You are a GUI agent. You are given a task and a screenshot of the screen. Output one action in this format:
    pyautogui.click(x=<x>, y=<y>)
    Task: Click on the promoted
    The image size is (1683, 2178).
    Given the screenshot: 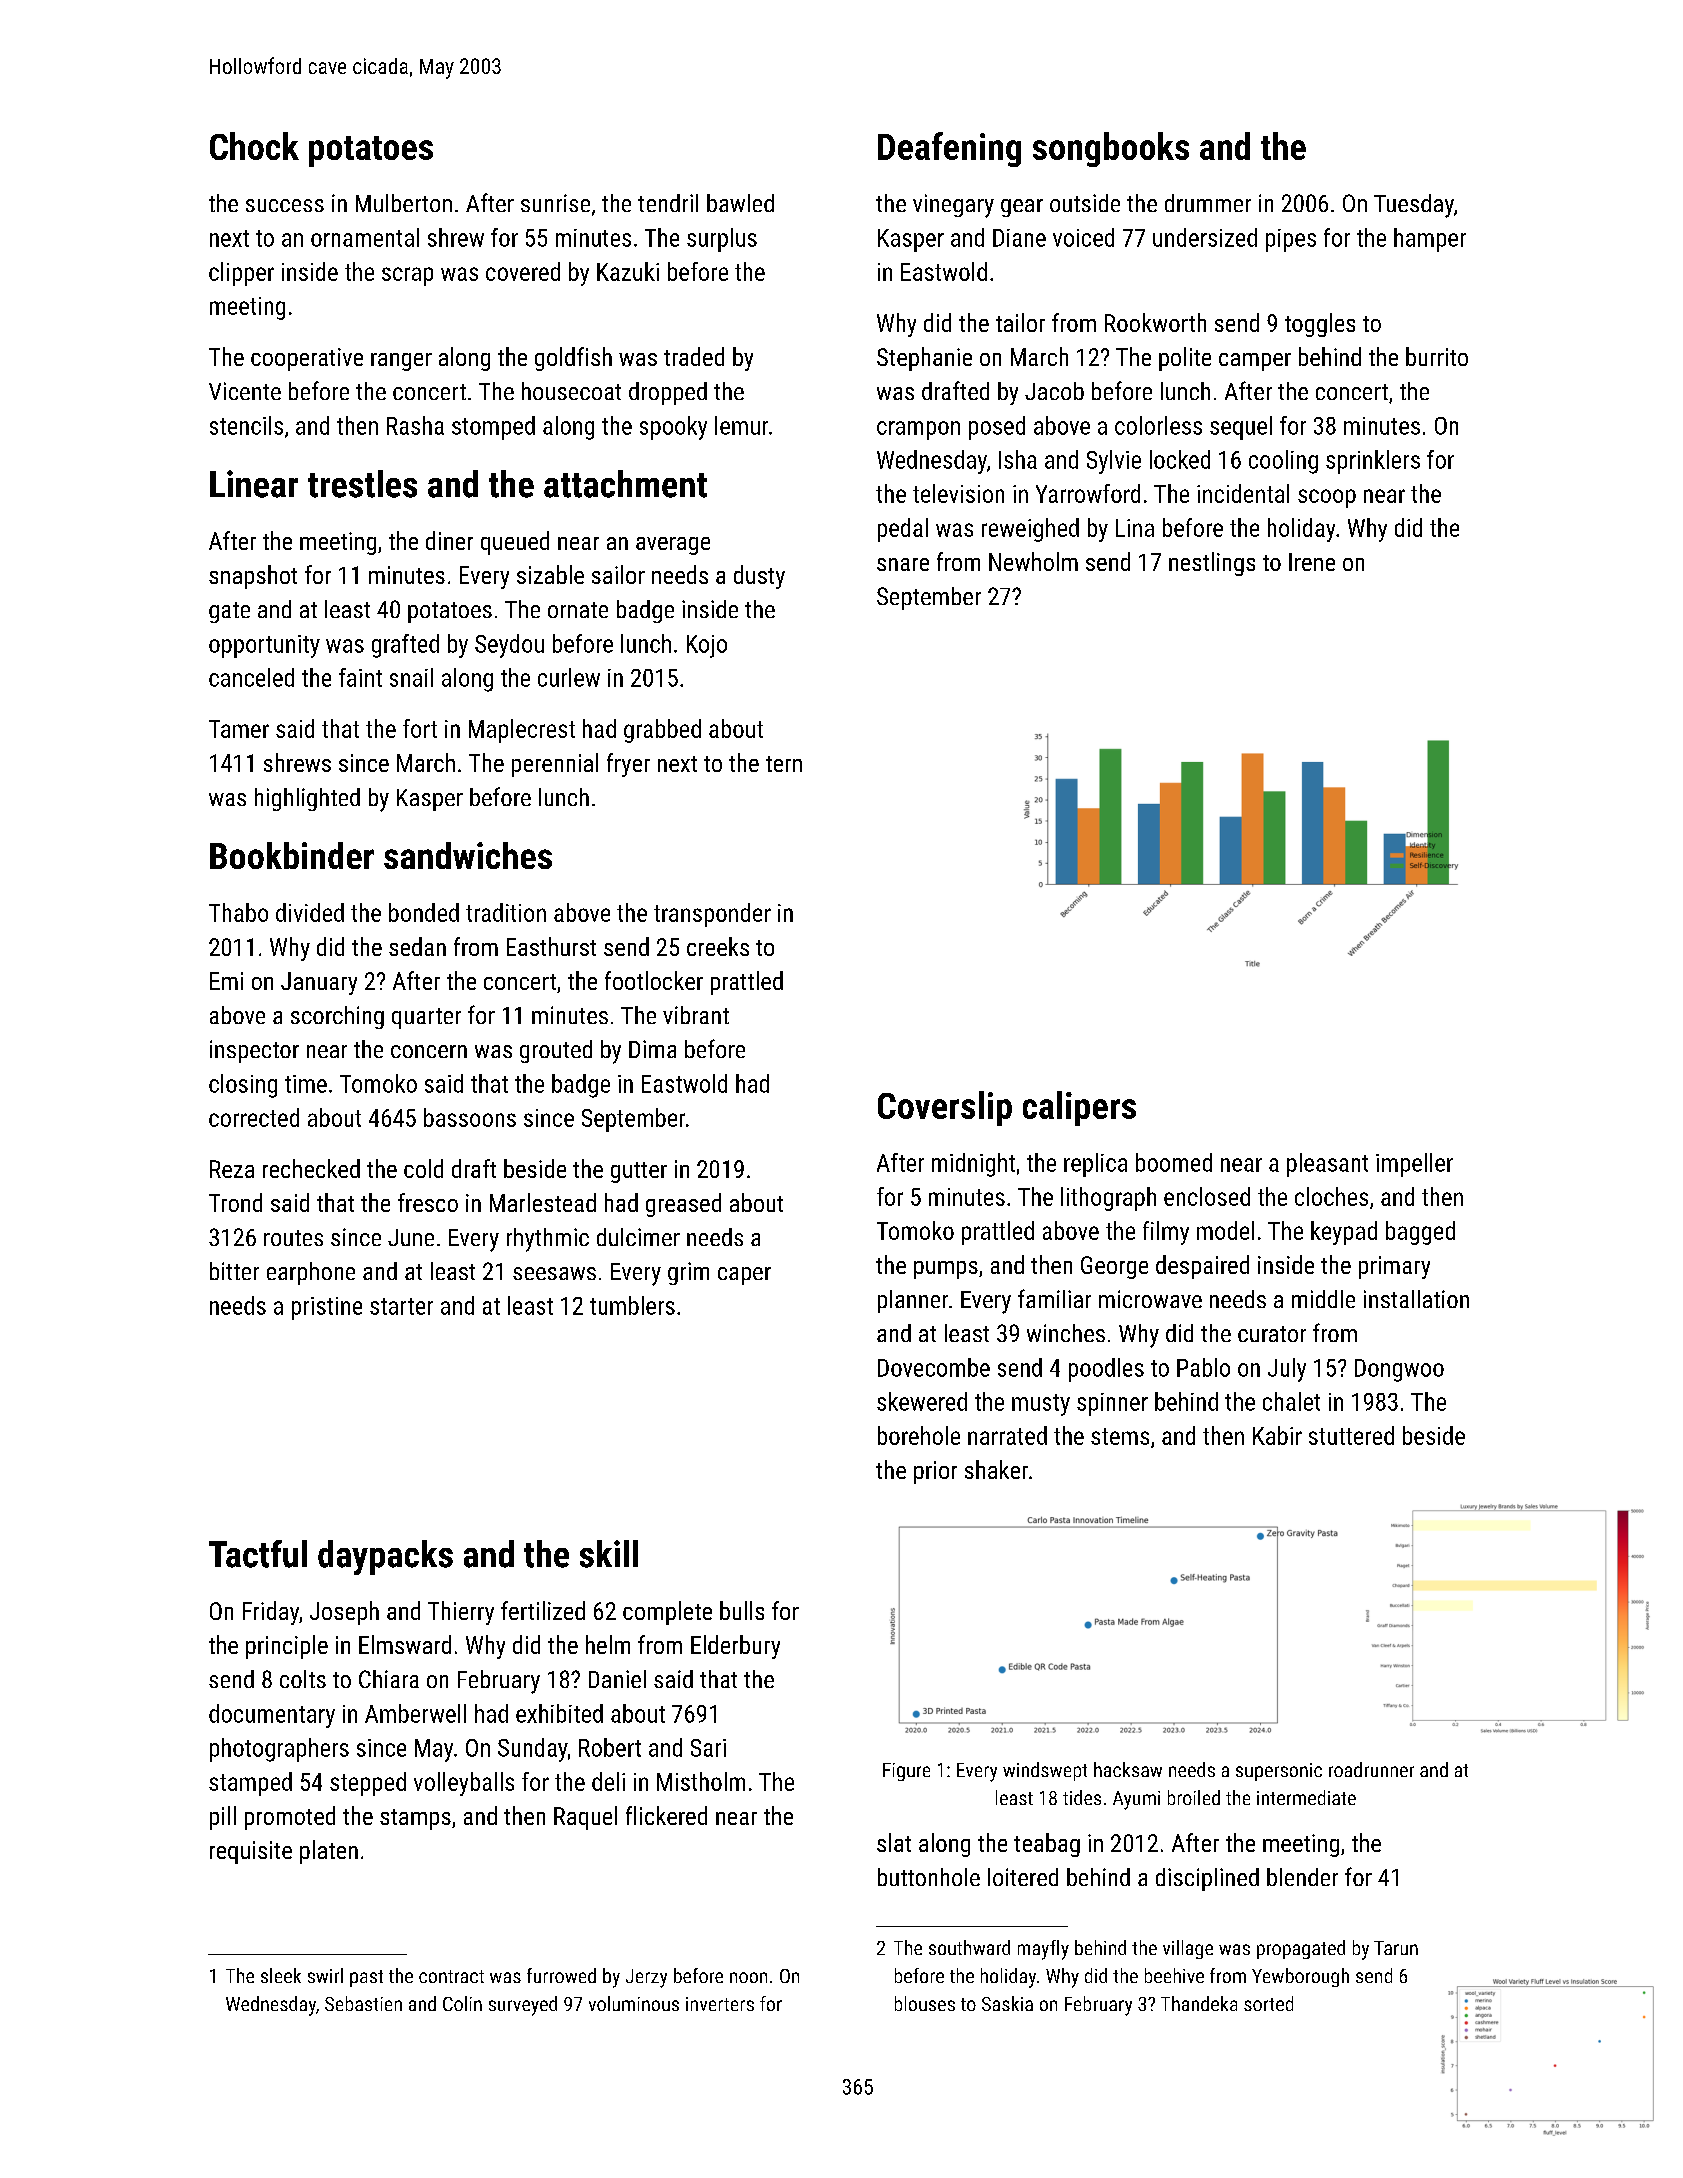 What is the action you would take?
    pyautogui.click(x=290, y=1818)
